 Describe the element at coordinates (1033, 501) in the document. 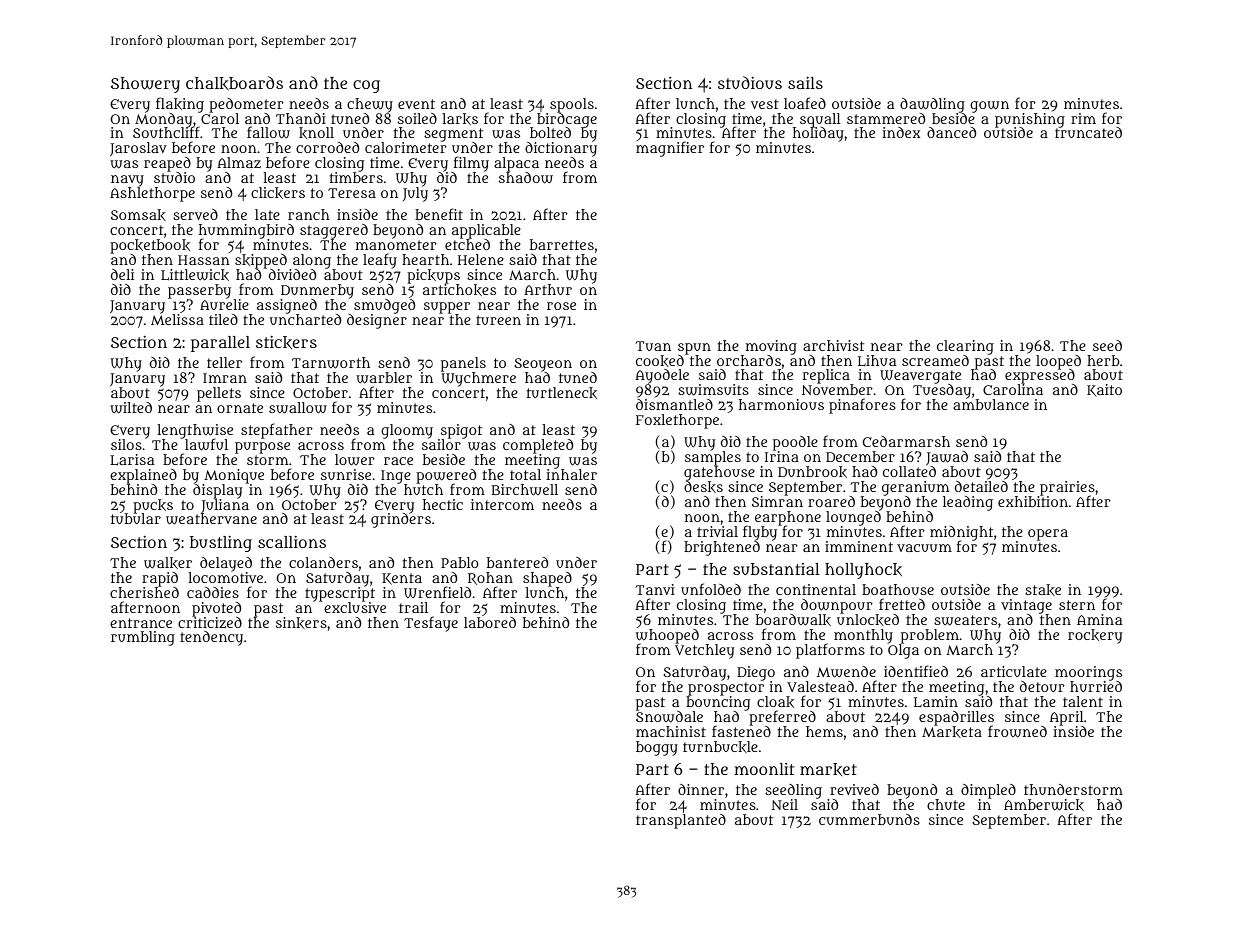

I see `exhibition` at that location.
